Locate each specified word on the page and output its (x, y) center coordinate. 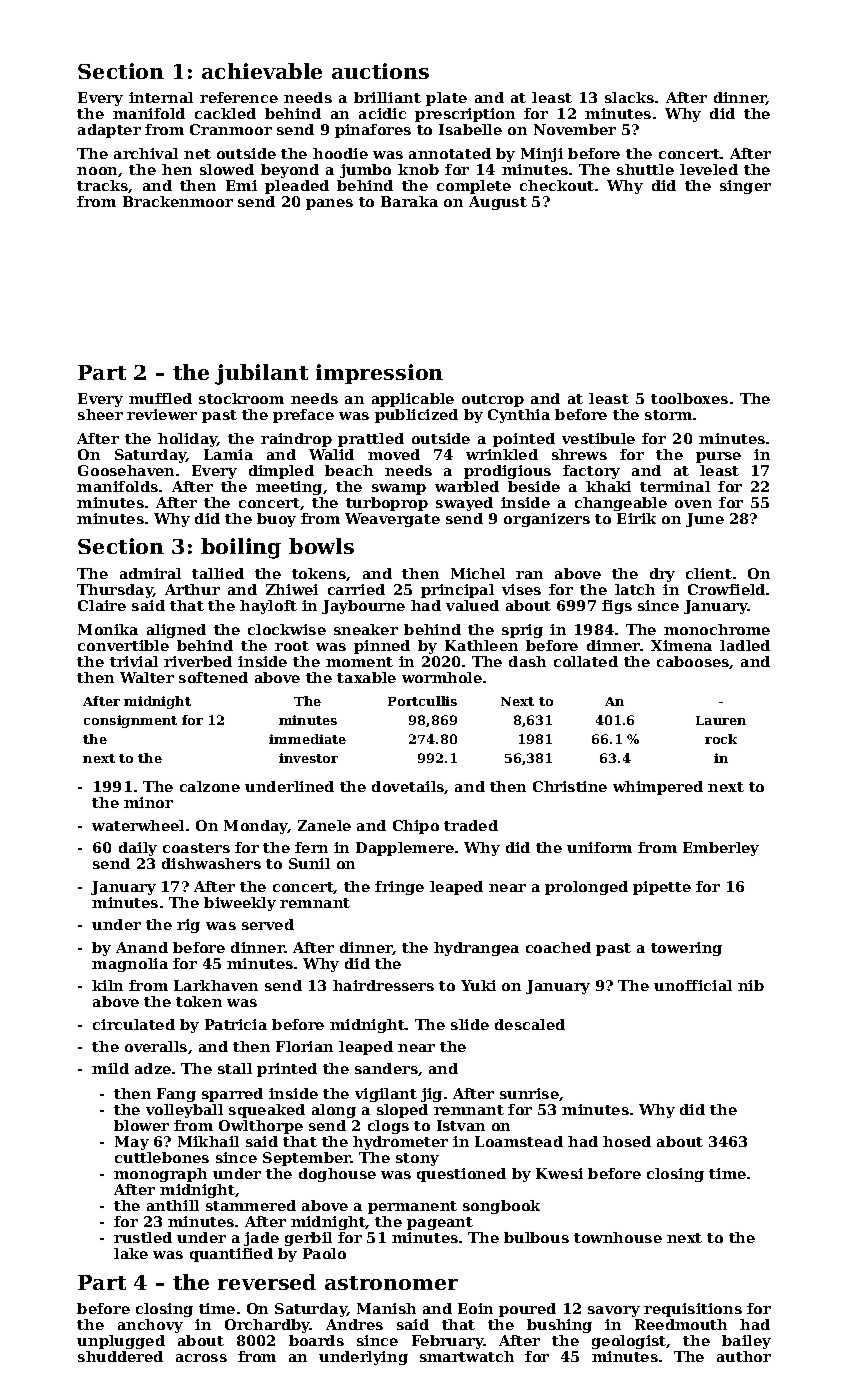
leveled (709, 169)
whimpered (658, 788)
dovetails (408, 787)
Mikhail (208, 1141)
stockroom (241, 398)
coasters (196, 848)
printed (287, 1070)
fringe (399, 888)
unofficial (693, 985)
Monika (108, 629)
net (197, 154)
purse (718, 457)
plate (446, 99)
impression (379, 374)
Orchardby (267, 1326)
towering (686, 949)
